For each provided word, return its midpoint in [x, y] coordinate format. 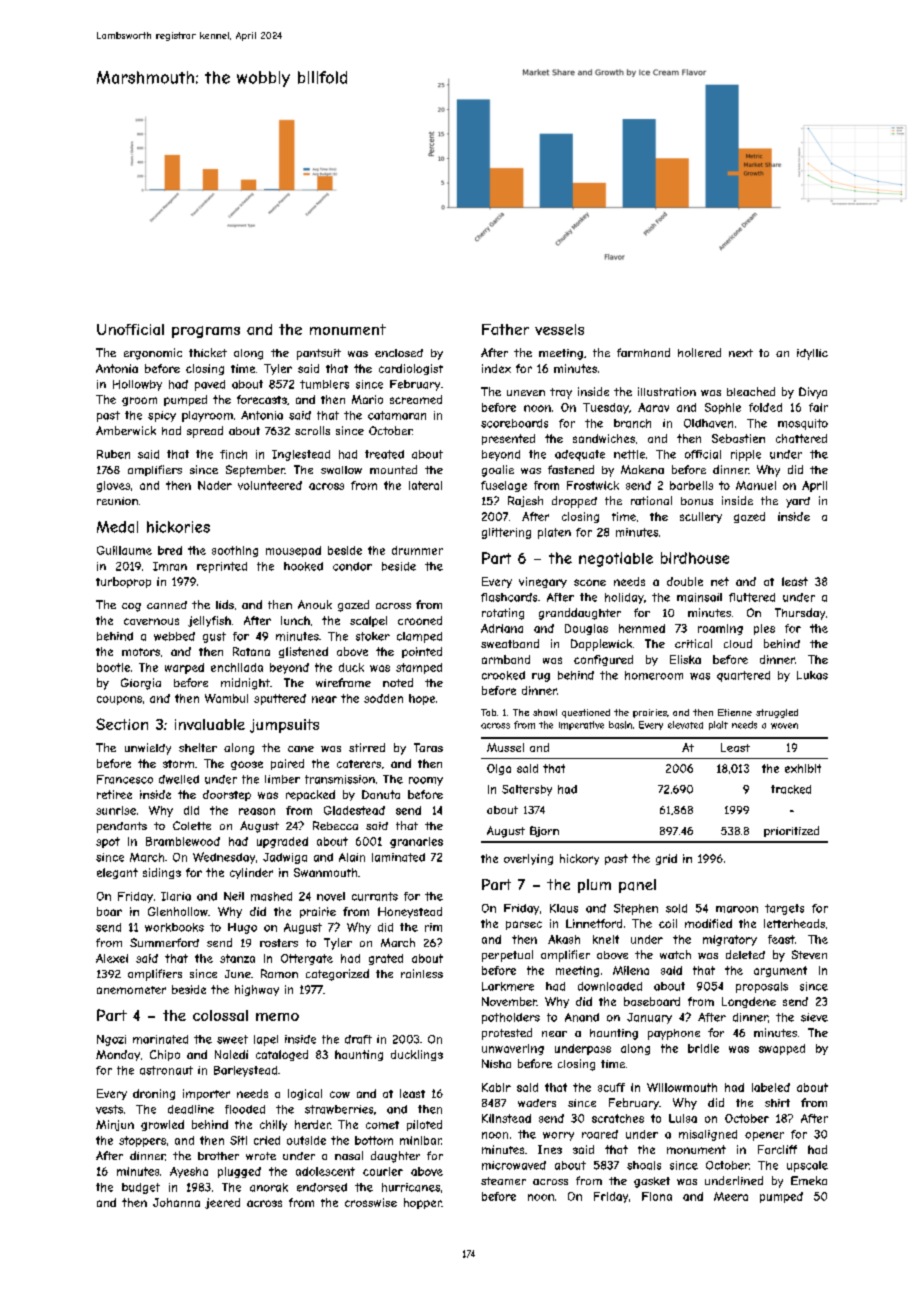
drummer [417, 550]
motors [141, 652]
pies [764, 629]
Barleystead [245, 1071]
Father [505, 329]
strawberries [339, 1109]
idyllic [812, 354]
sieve [814, 1017]
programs [206, 332]
